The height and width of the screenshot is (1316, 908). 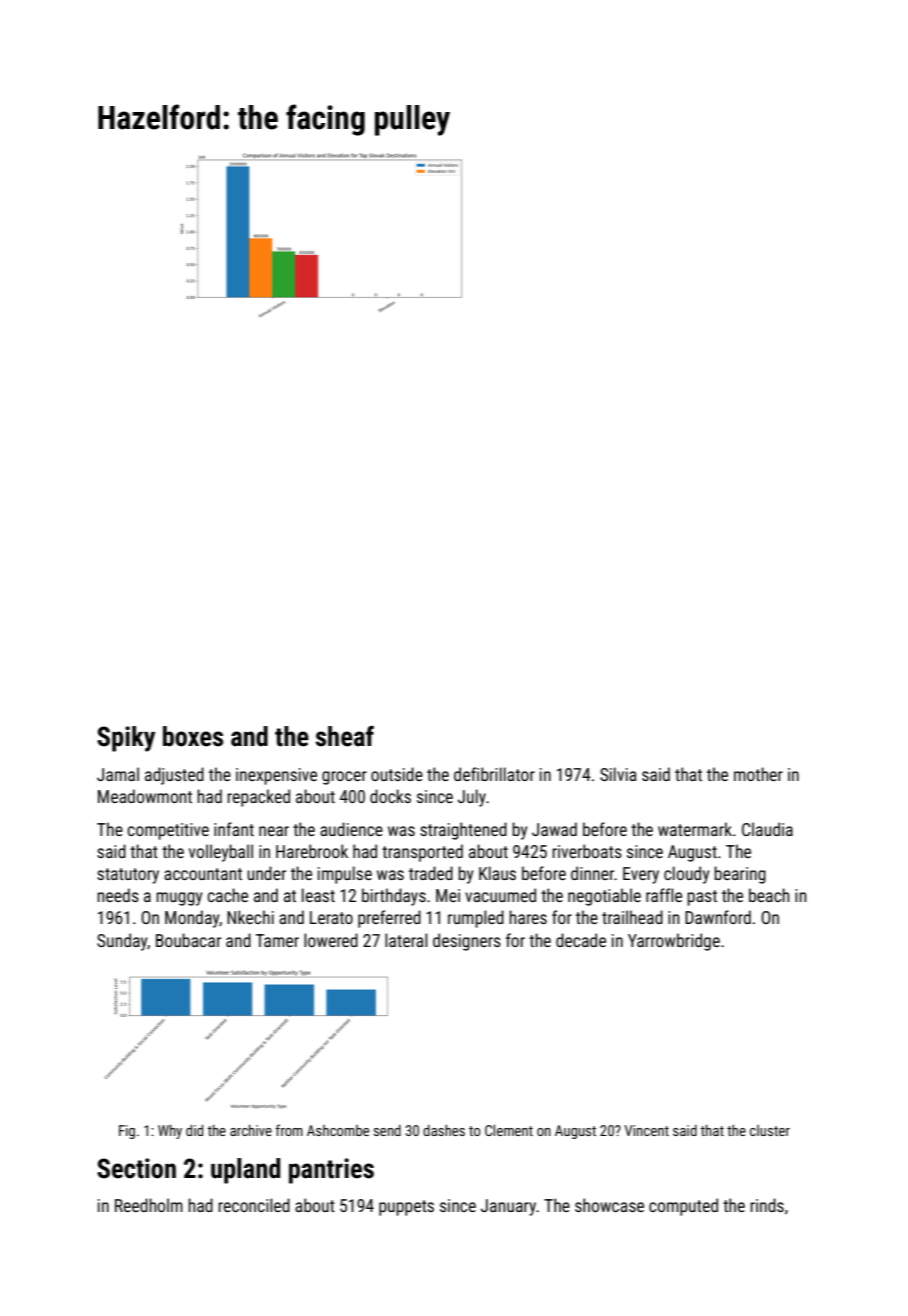 What do you see at coordinates (770, 1130) in the screenshot?
I see `cluster` at bounding box center [770, 1130].
